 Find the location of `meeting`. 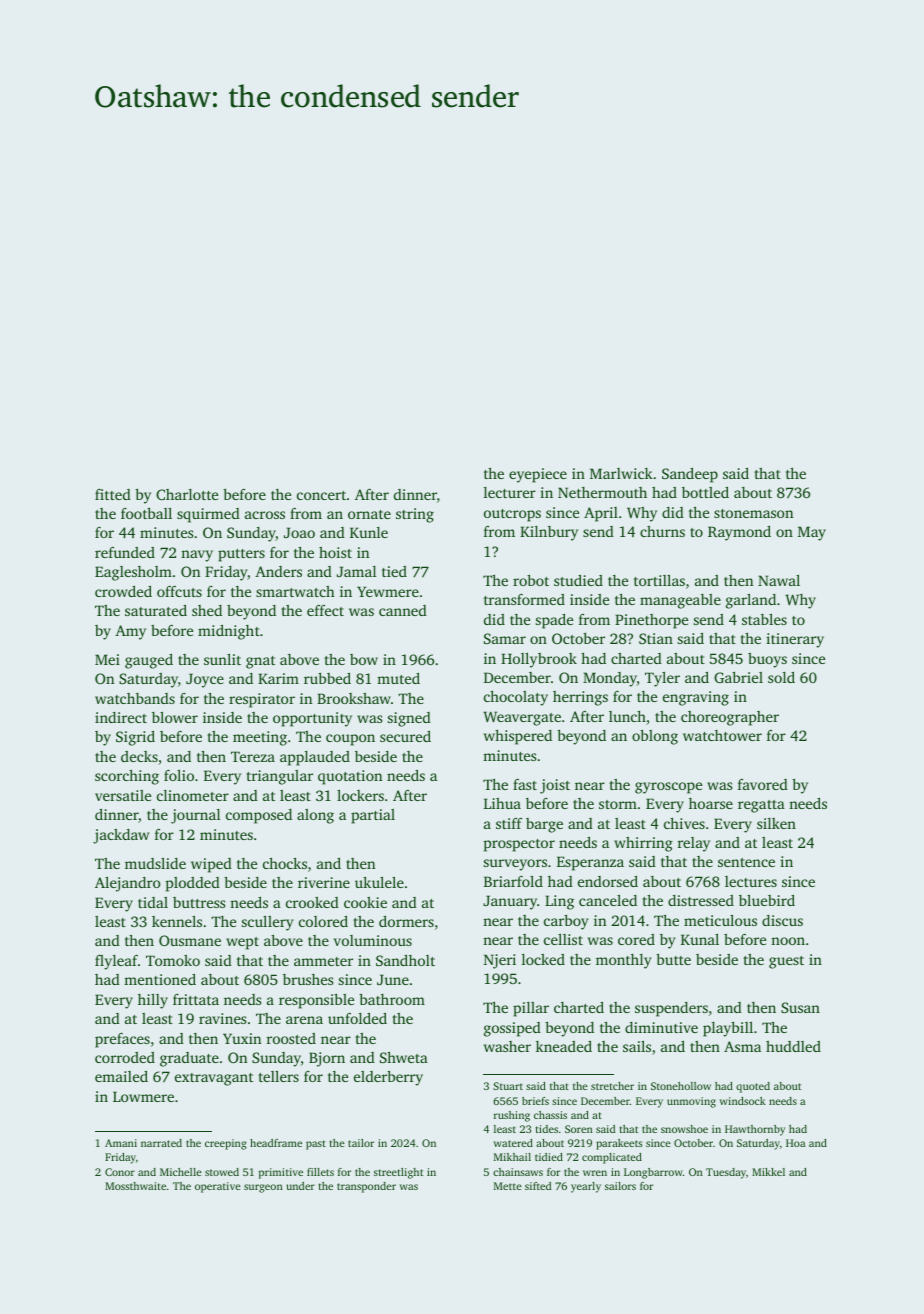

meeting is located at coordinates (260, 738).
